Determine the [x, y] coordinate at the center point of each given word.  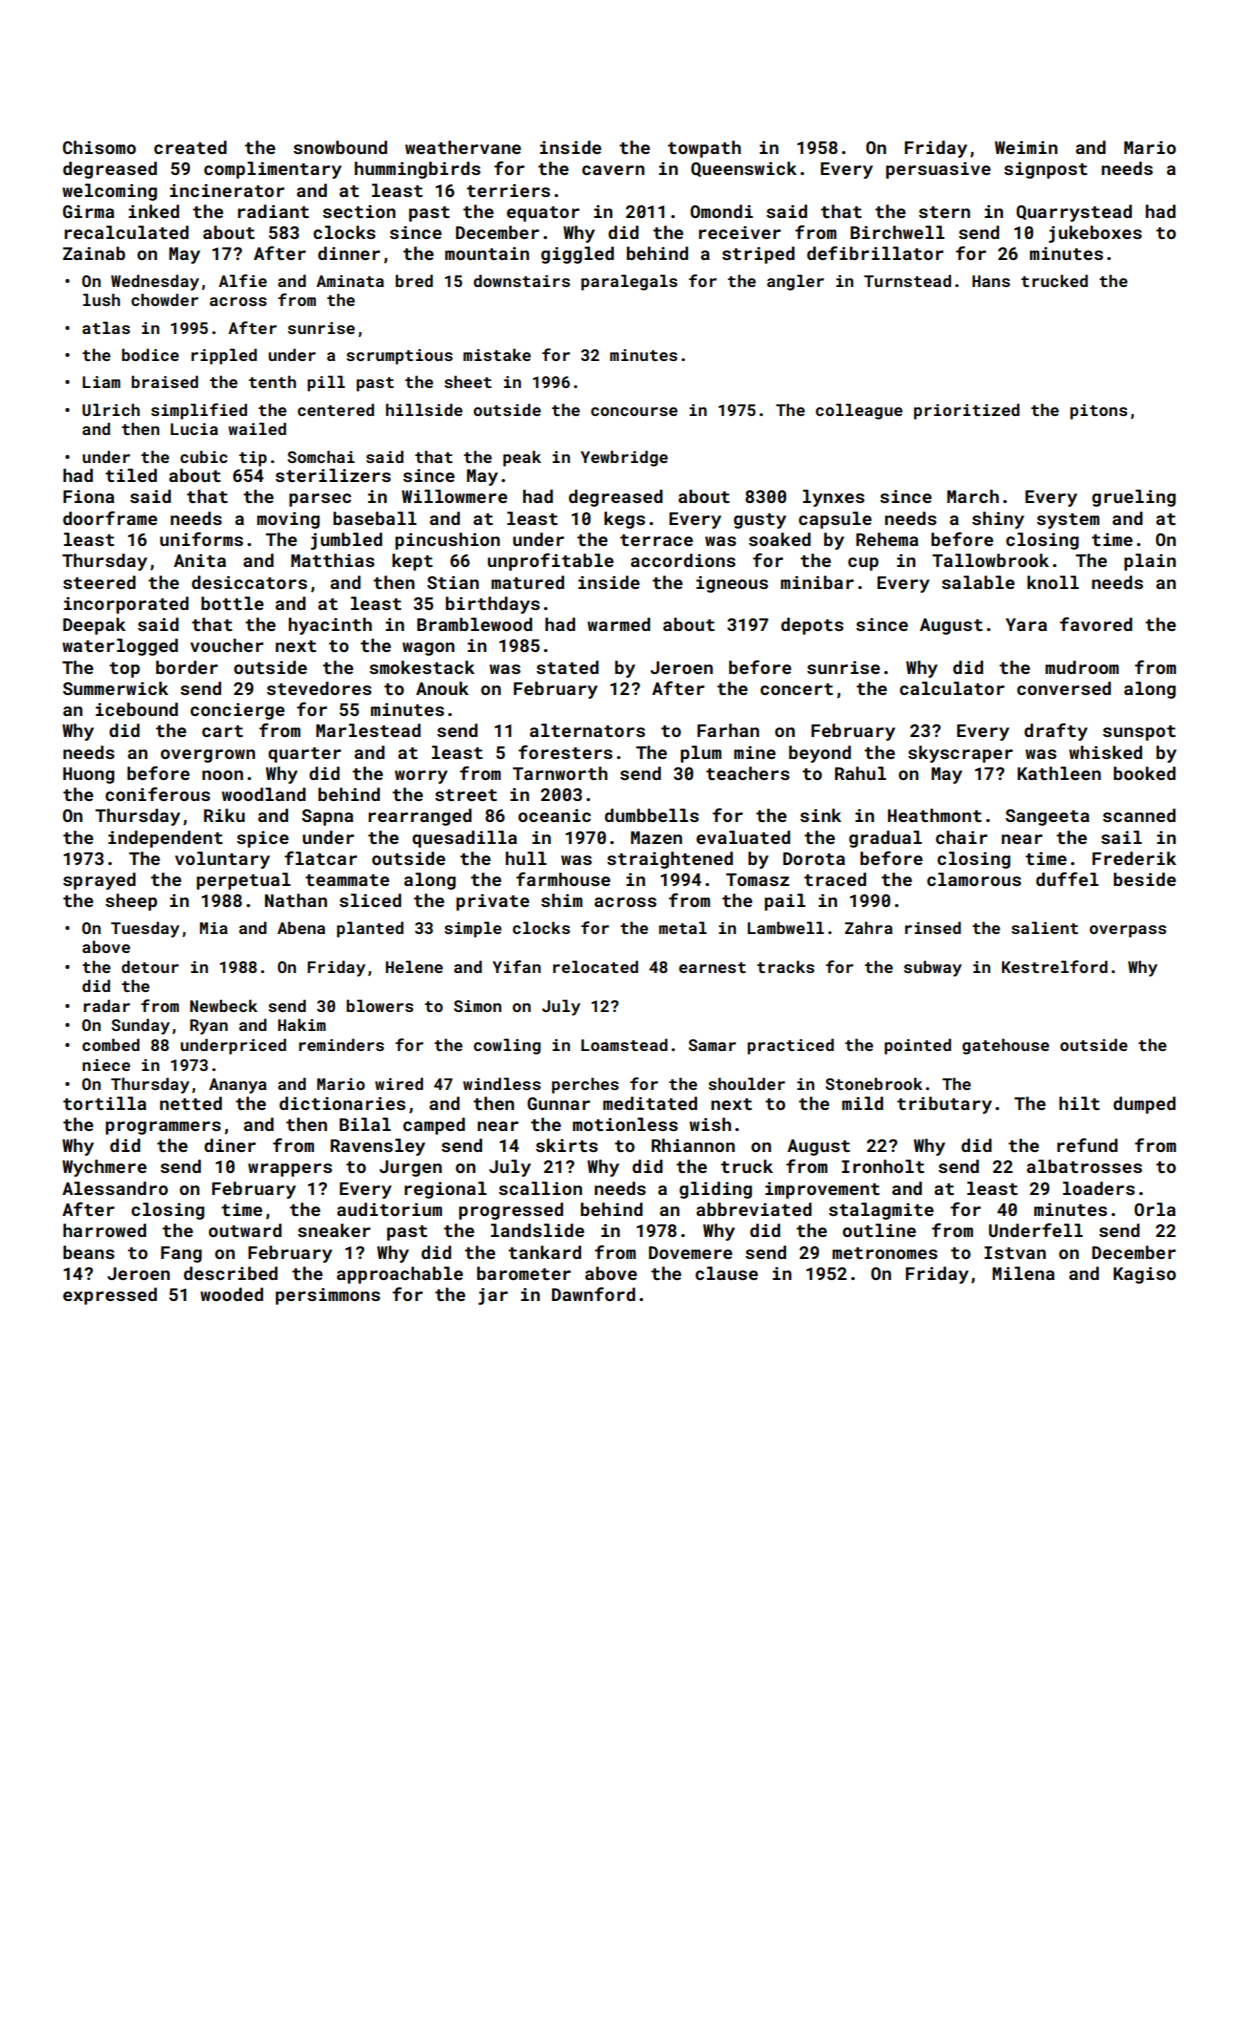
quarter [304, 755]
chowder [164, 300]
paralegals [629, 283]
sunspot [1139, 733]
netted [191, 1103]
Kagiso [1144, 1275]
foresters [565, 752]
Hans [991, 281]
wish [710, 1124]
